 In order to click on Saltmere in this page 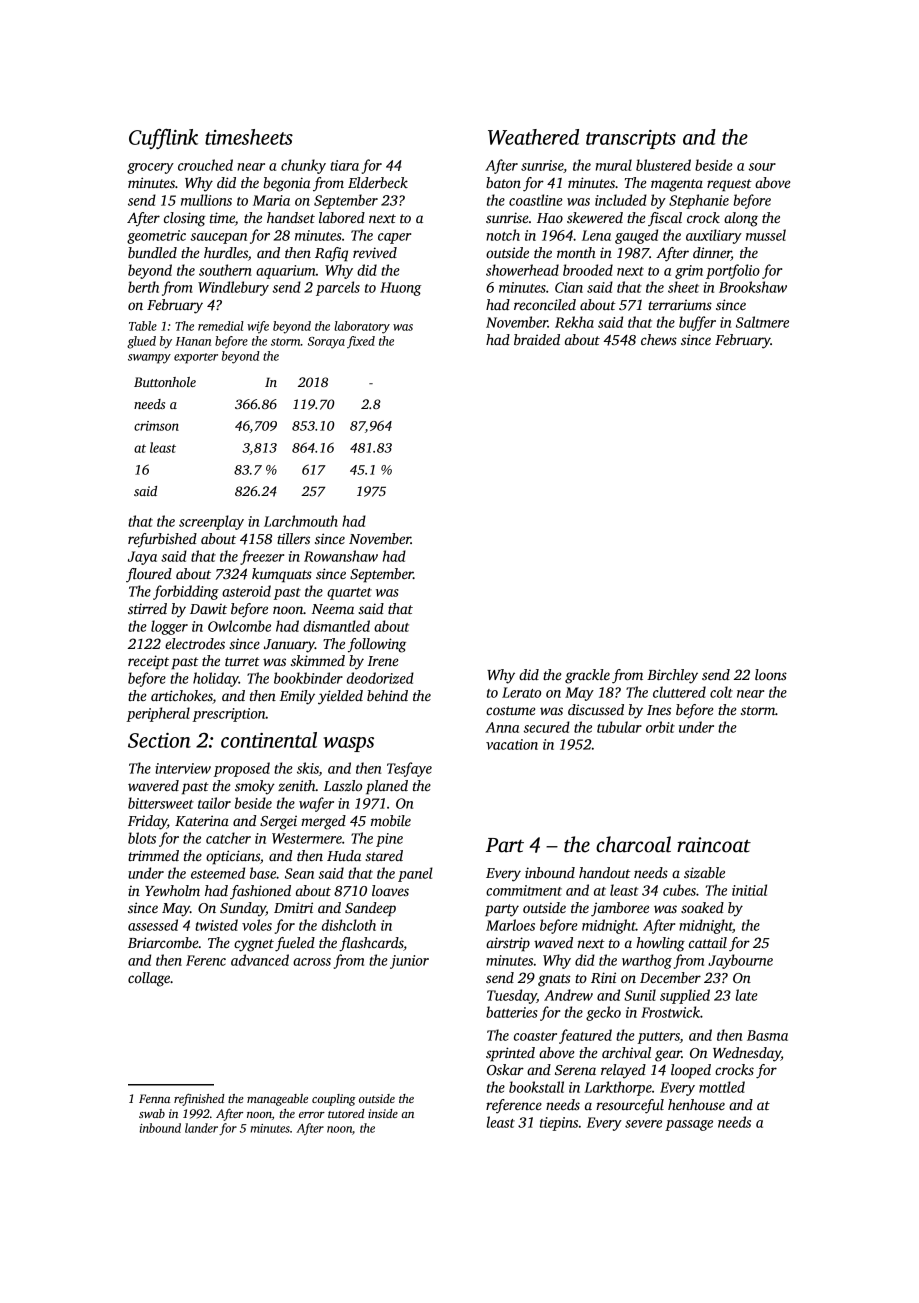, I will do `click(762, 322)`.
